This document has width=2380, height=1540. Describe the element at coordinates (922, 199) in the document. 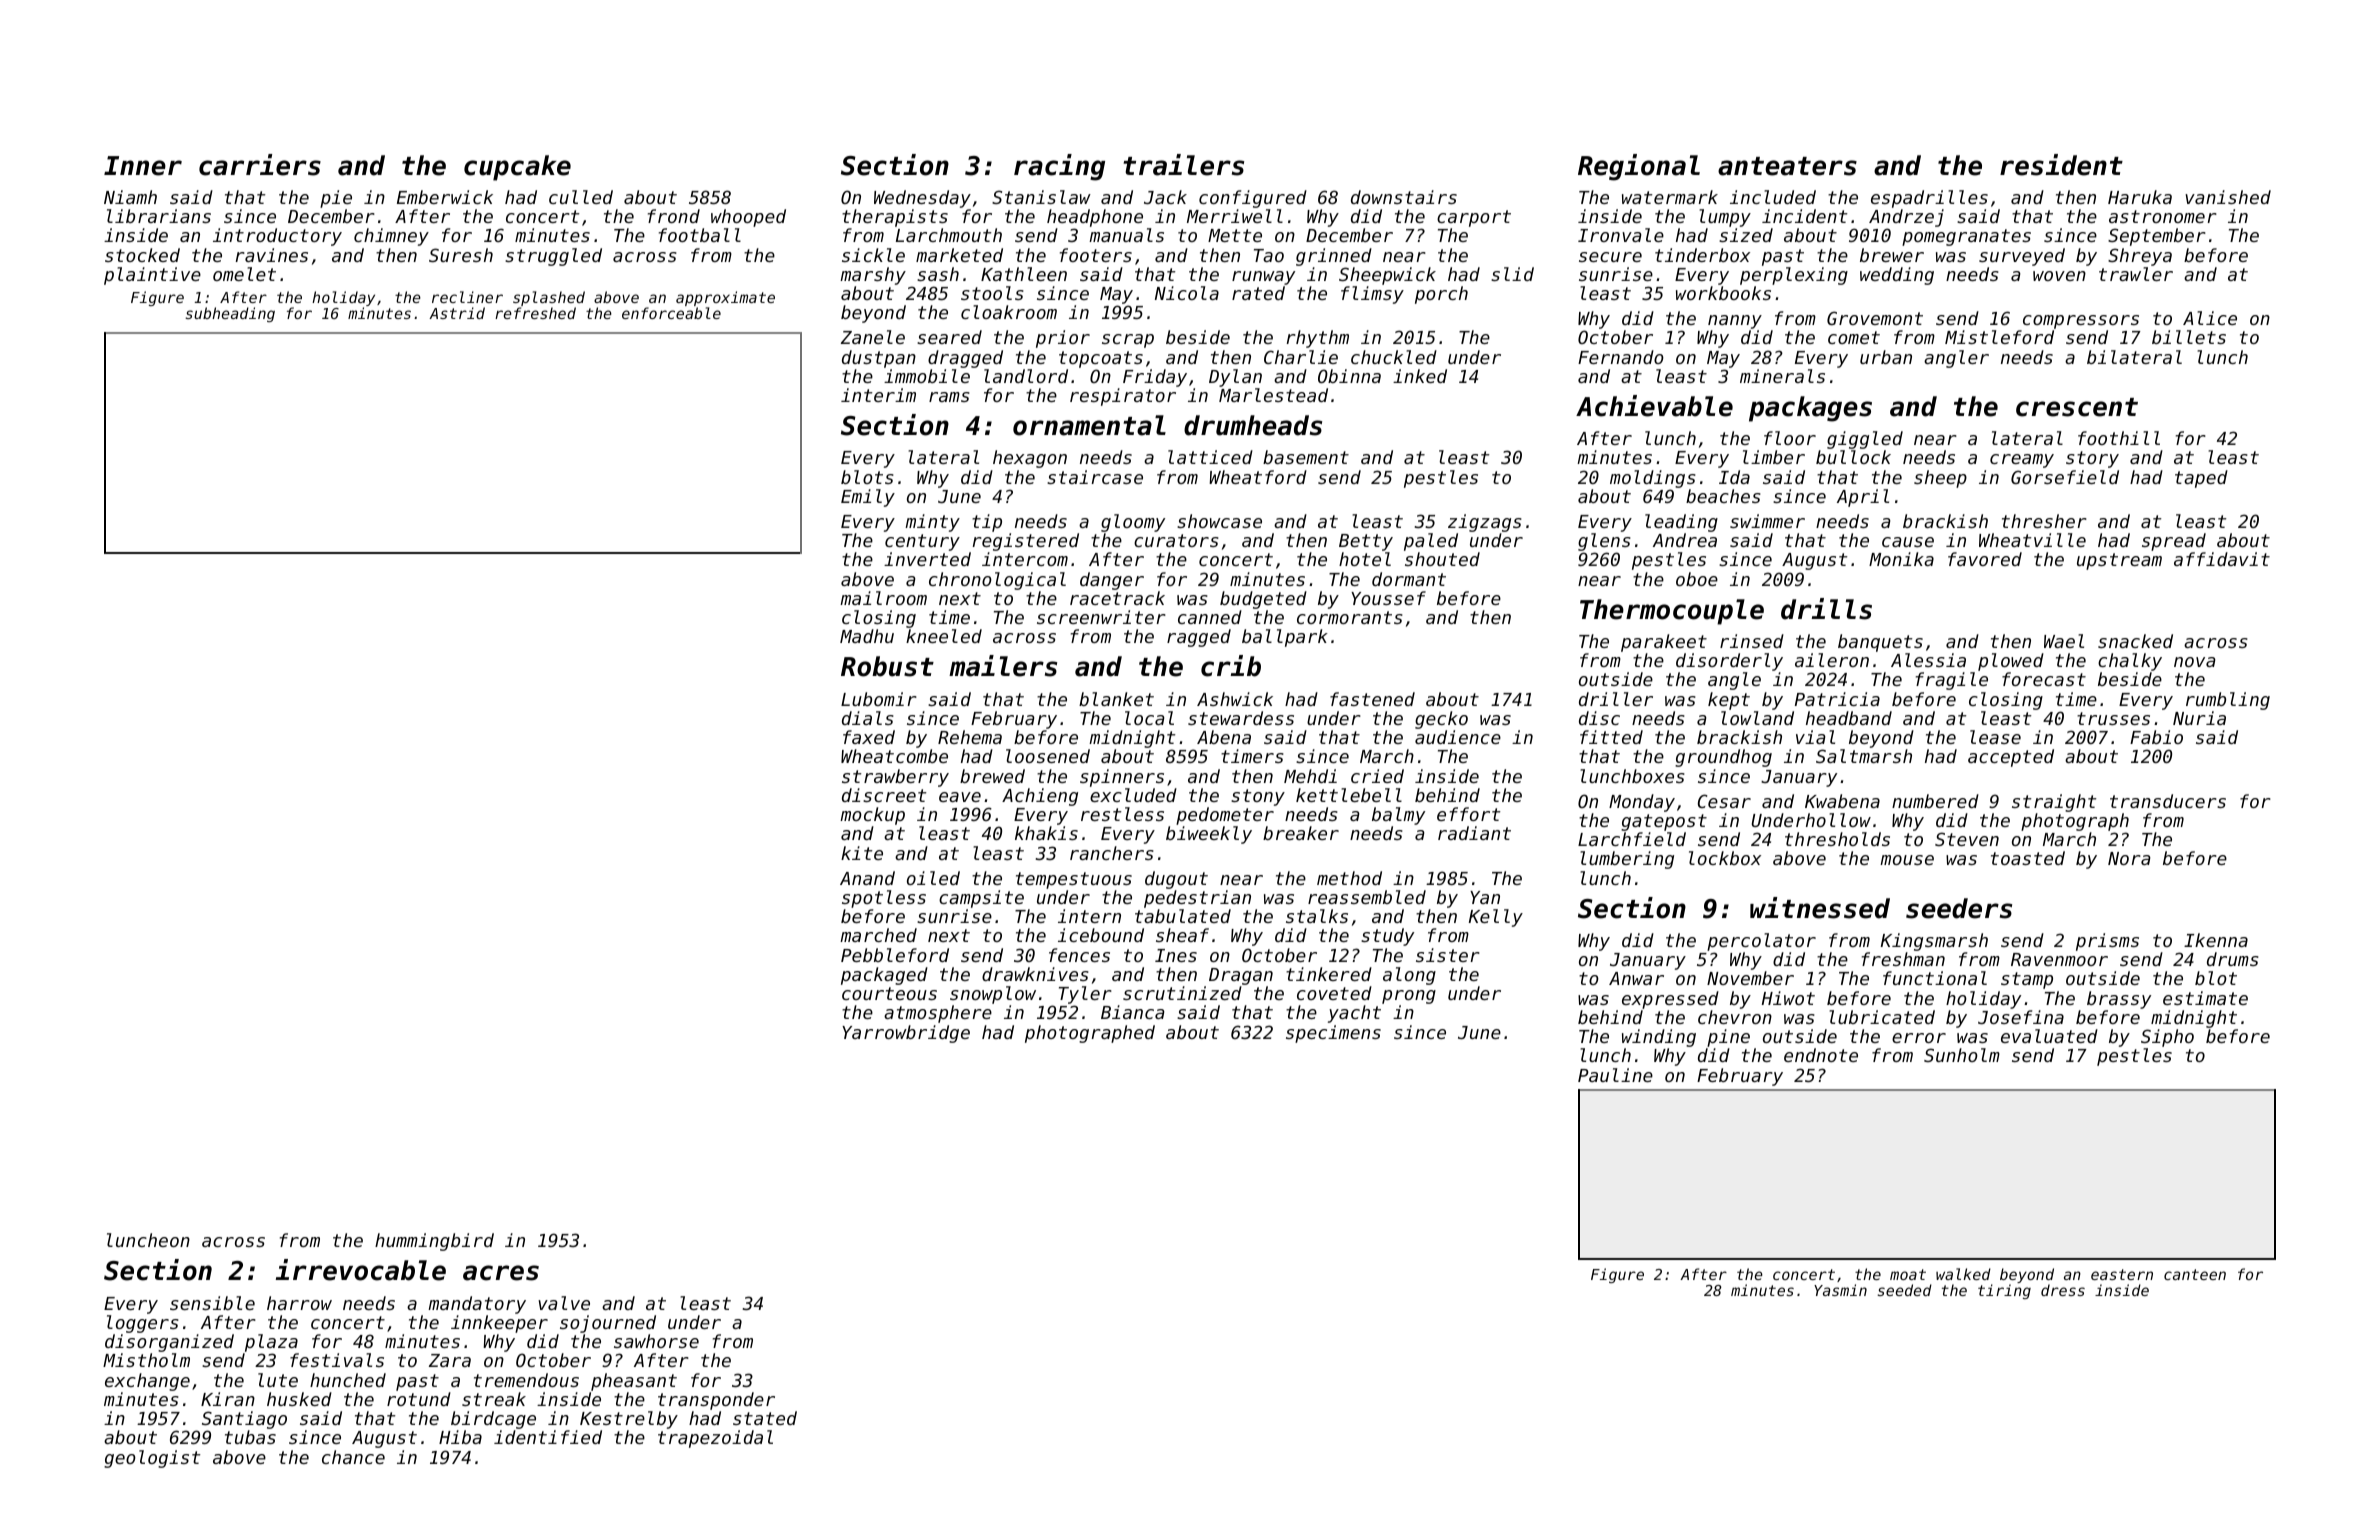

I see `Wednesday` at that location.
